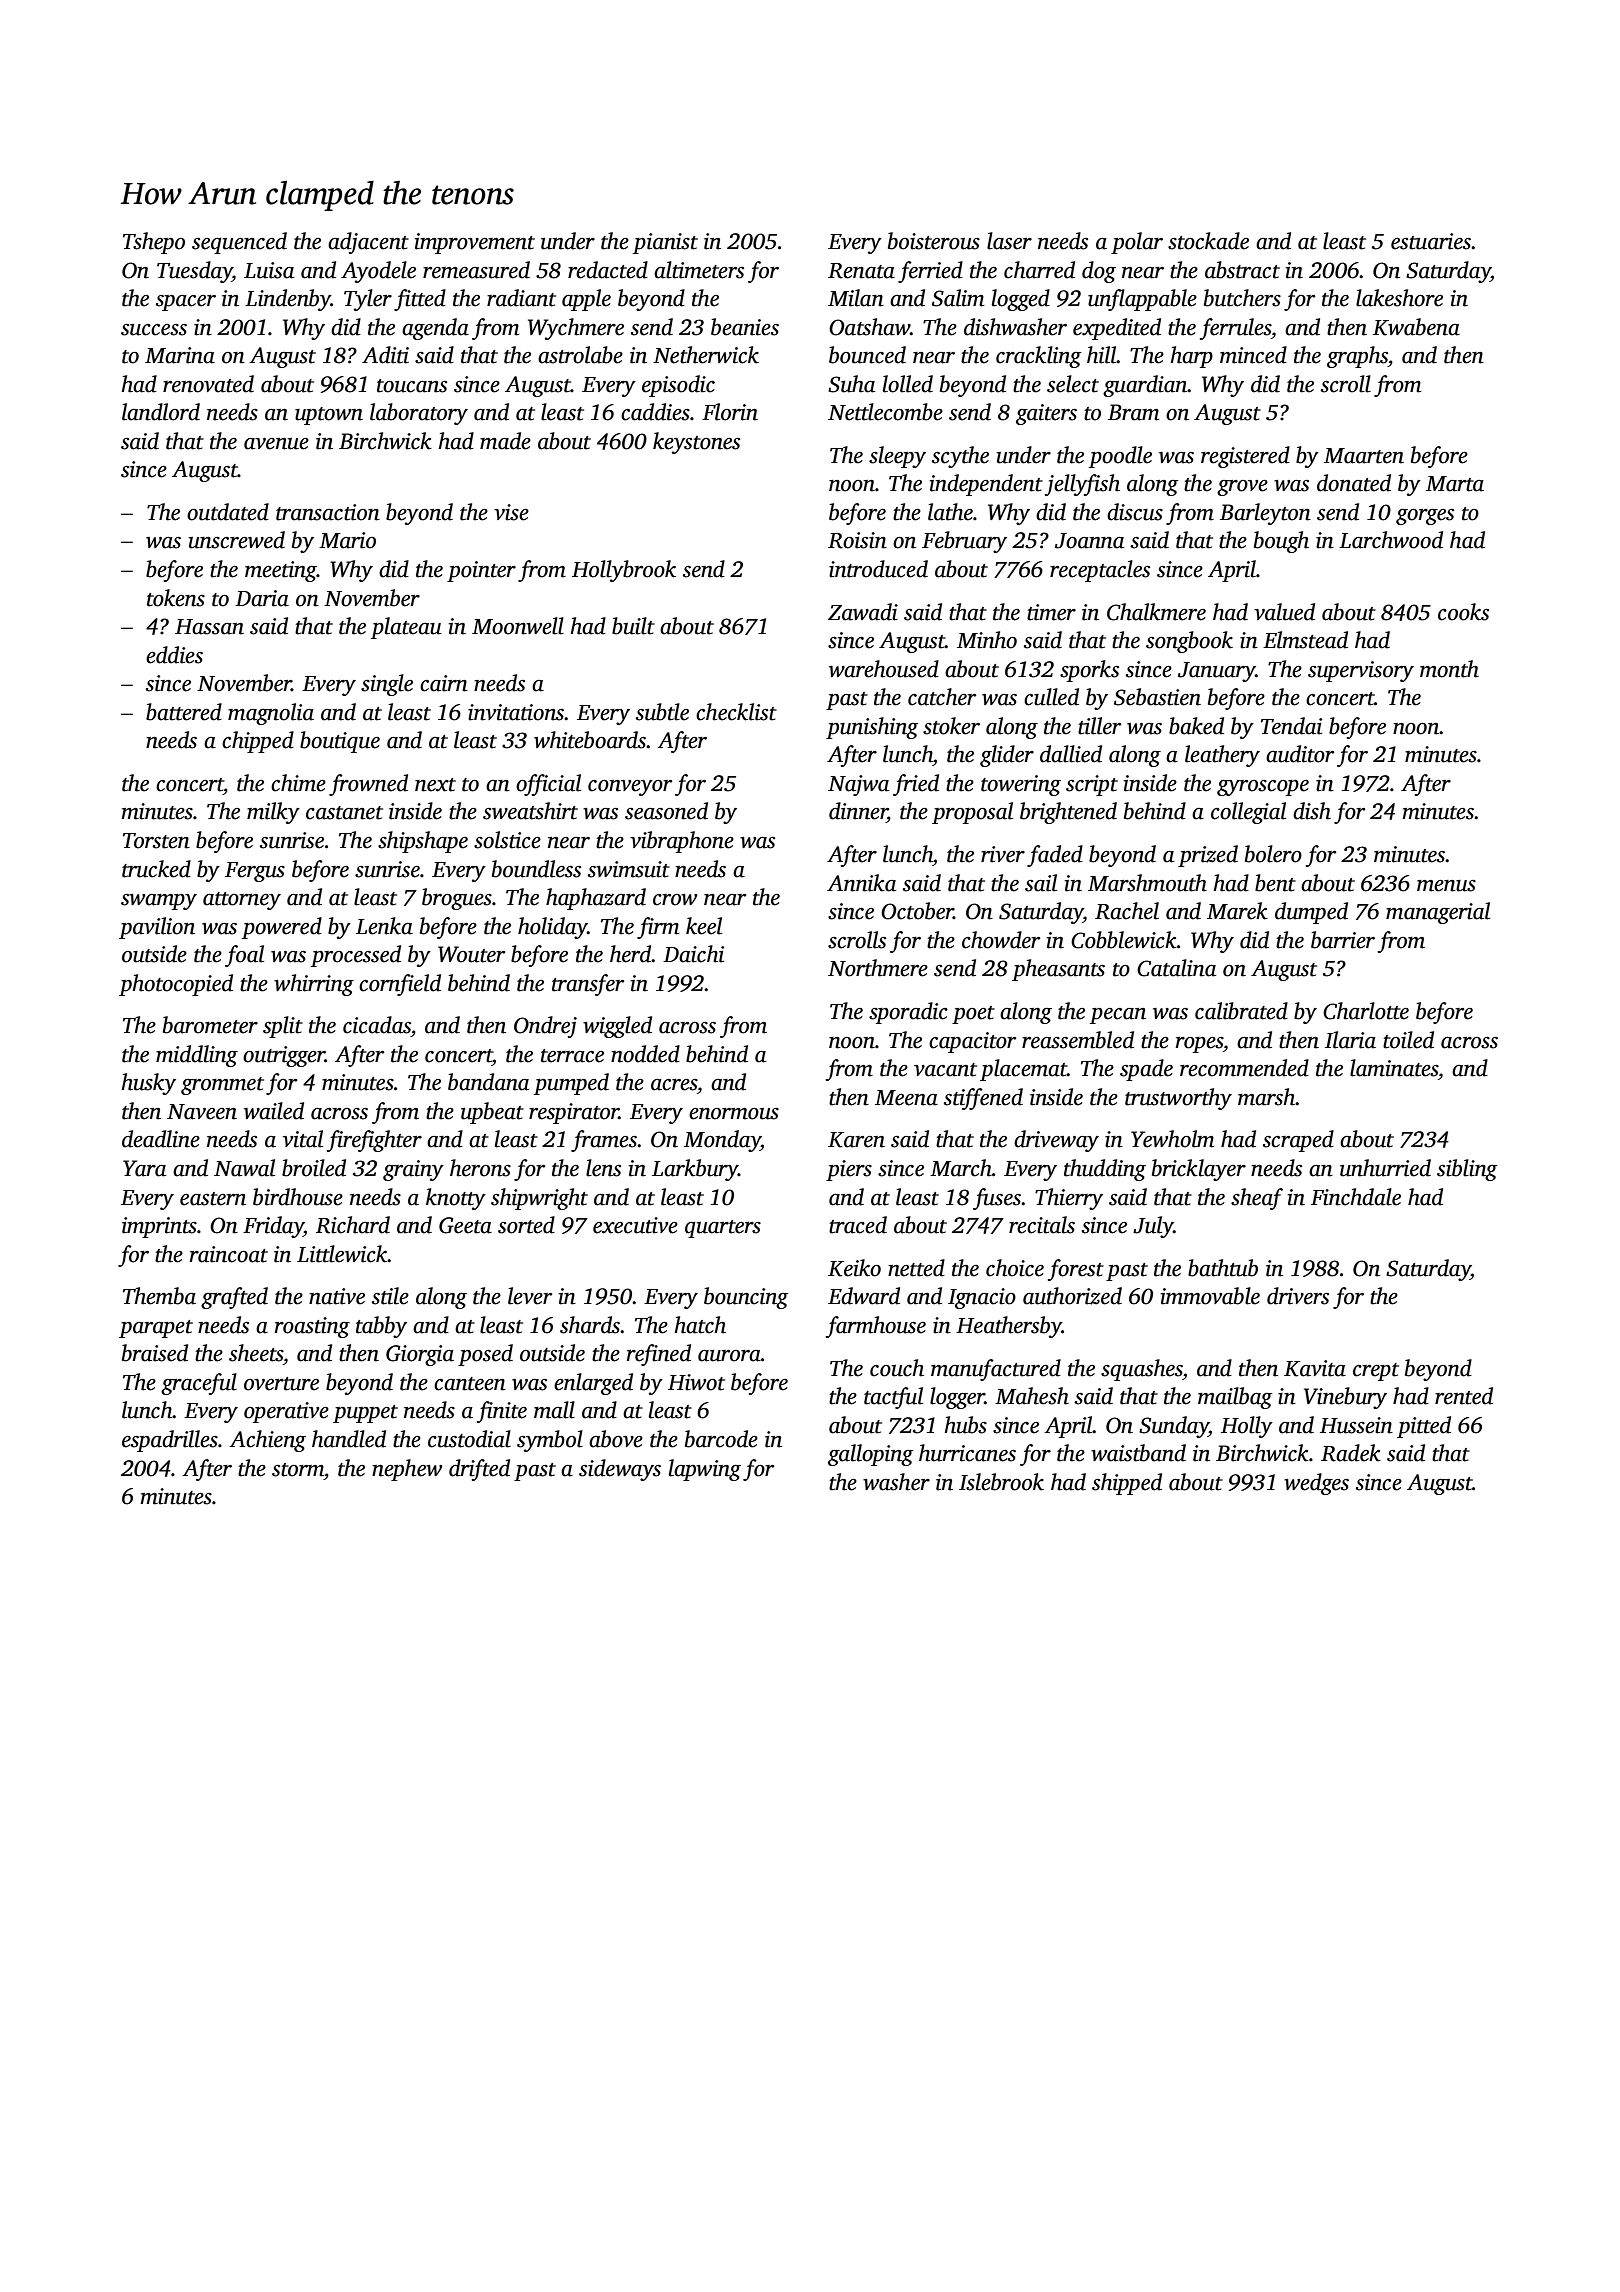  Describe the element at coordinates (237, 540) in the screenshot. I see `unscrewed` at that location.
